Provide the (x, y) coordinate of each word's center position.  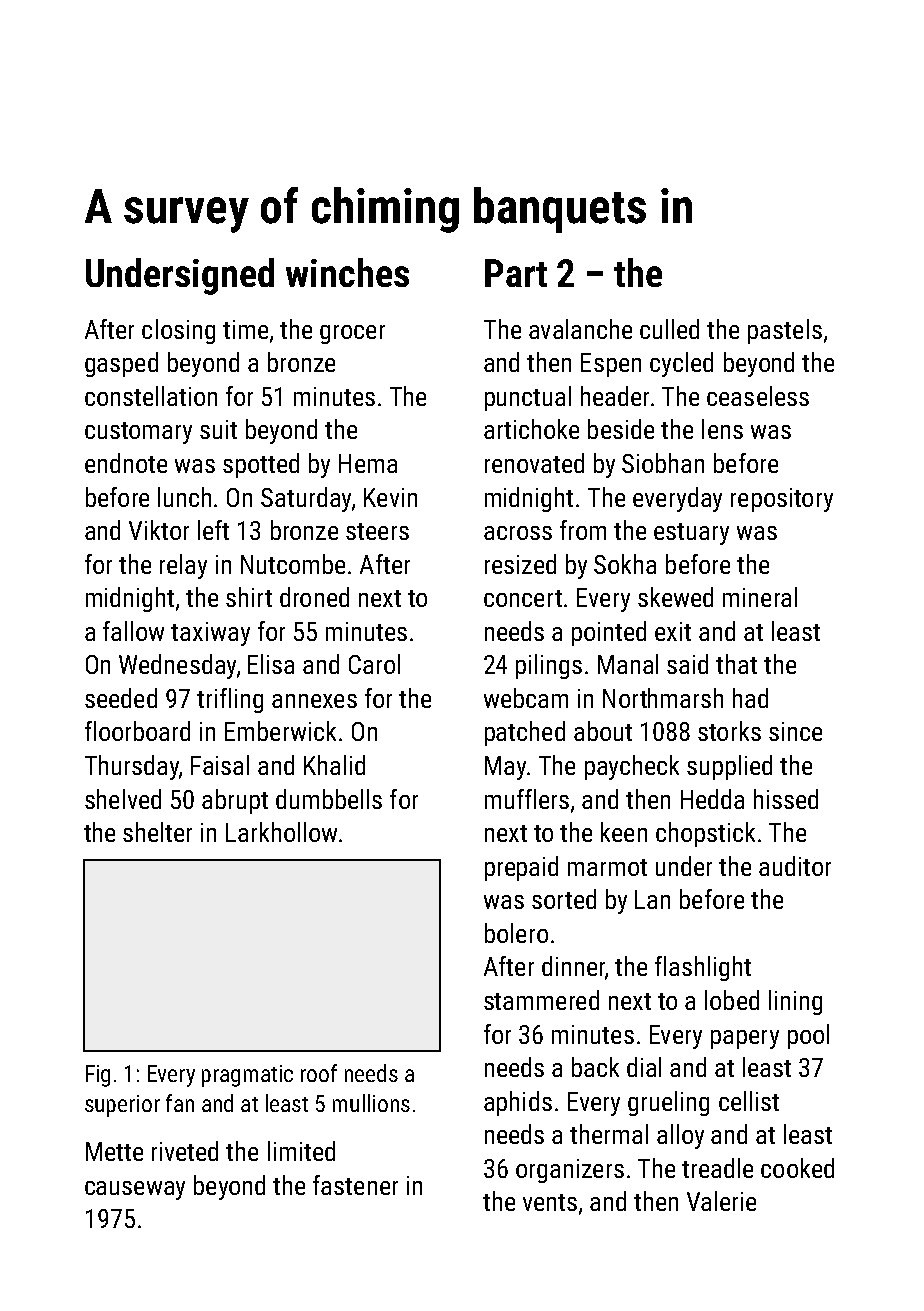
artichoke (531, 429)
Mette (114, 1151)
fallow (133, 631)
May (505, 768)
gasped (121, 364)
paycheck (632, 767)
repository (782, 500)
